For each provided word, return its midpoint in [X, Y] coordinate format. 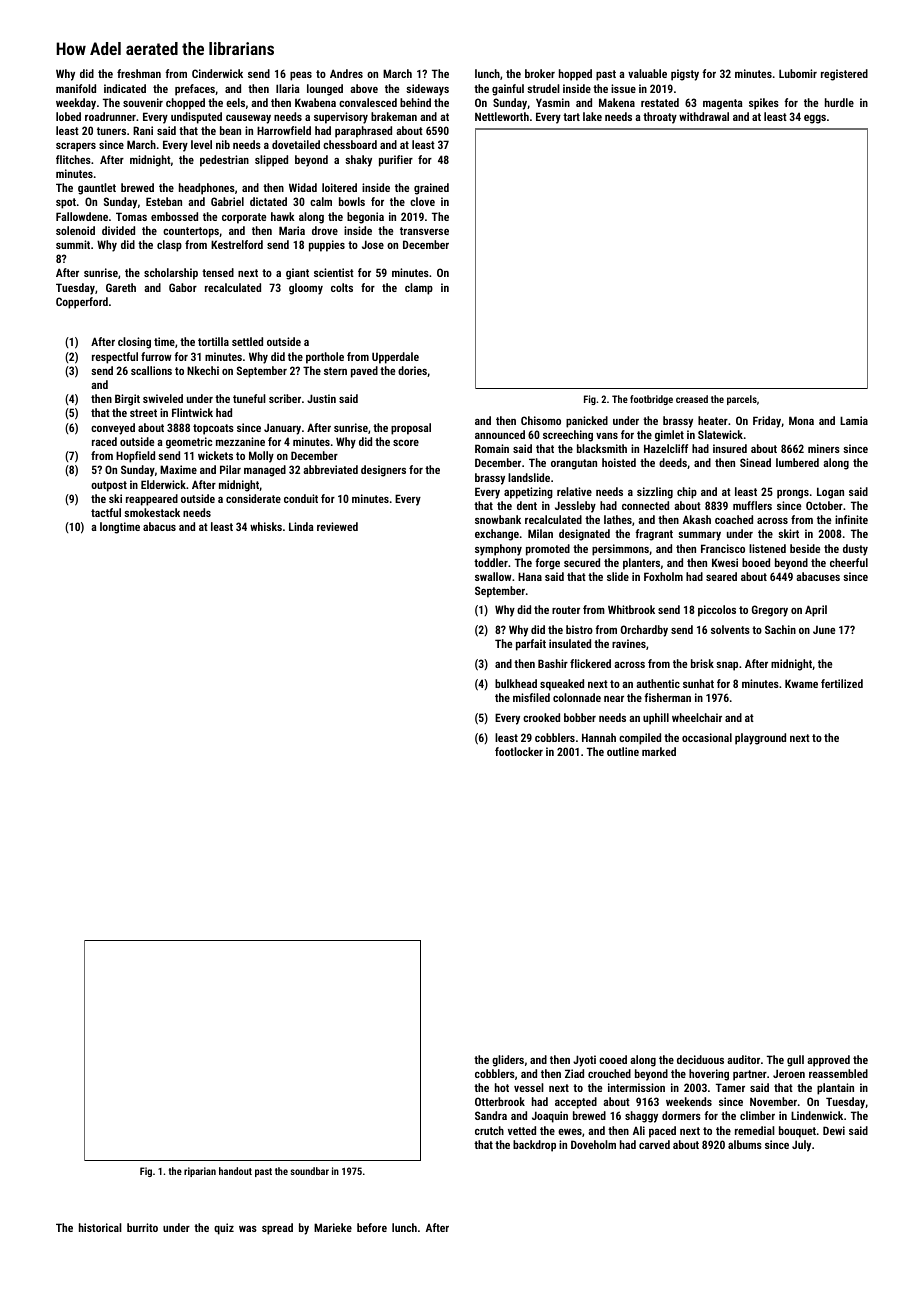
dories [412, 370]
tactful [106, 512]
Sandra [491, 1115]
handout [235, 1171]
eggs [815, 119]
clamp [419, 289]
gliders [508, 1061]
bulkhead [516, 683]
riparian [200, 1172]
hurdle [839, 102]
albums [745, 1144]
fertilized [842, 683]
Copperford [82, 303]
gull [795, 1061]
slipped [271, 161]
